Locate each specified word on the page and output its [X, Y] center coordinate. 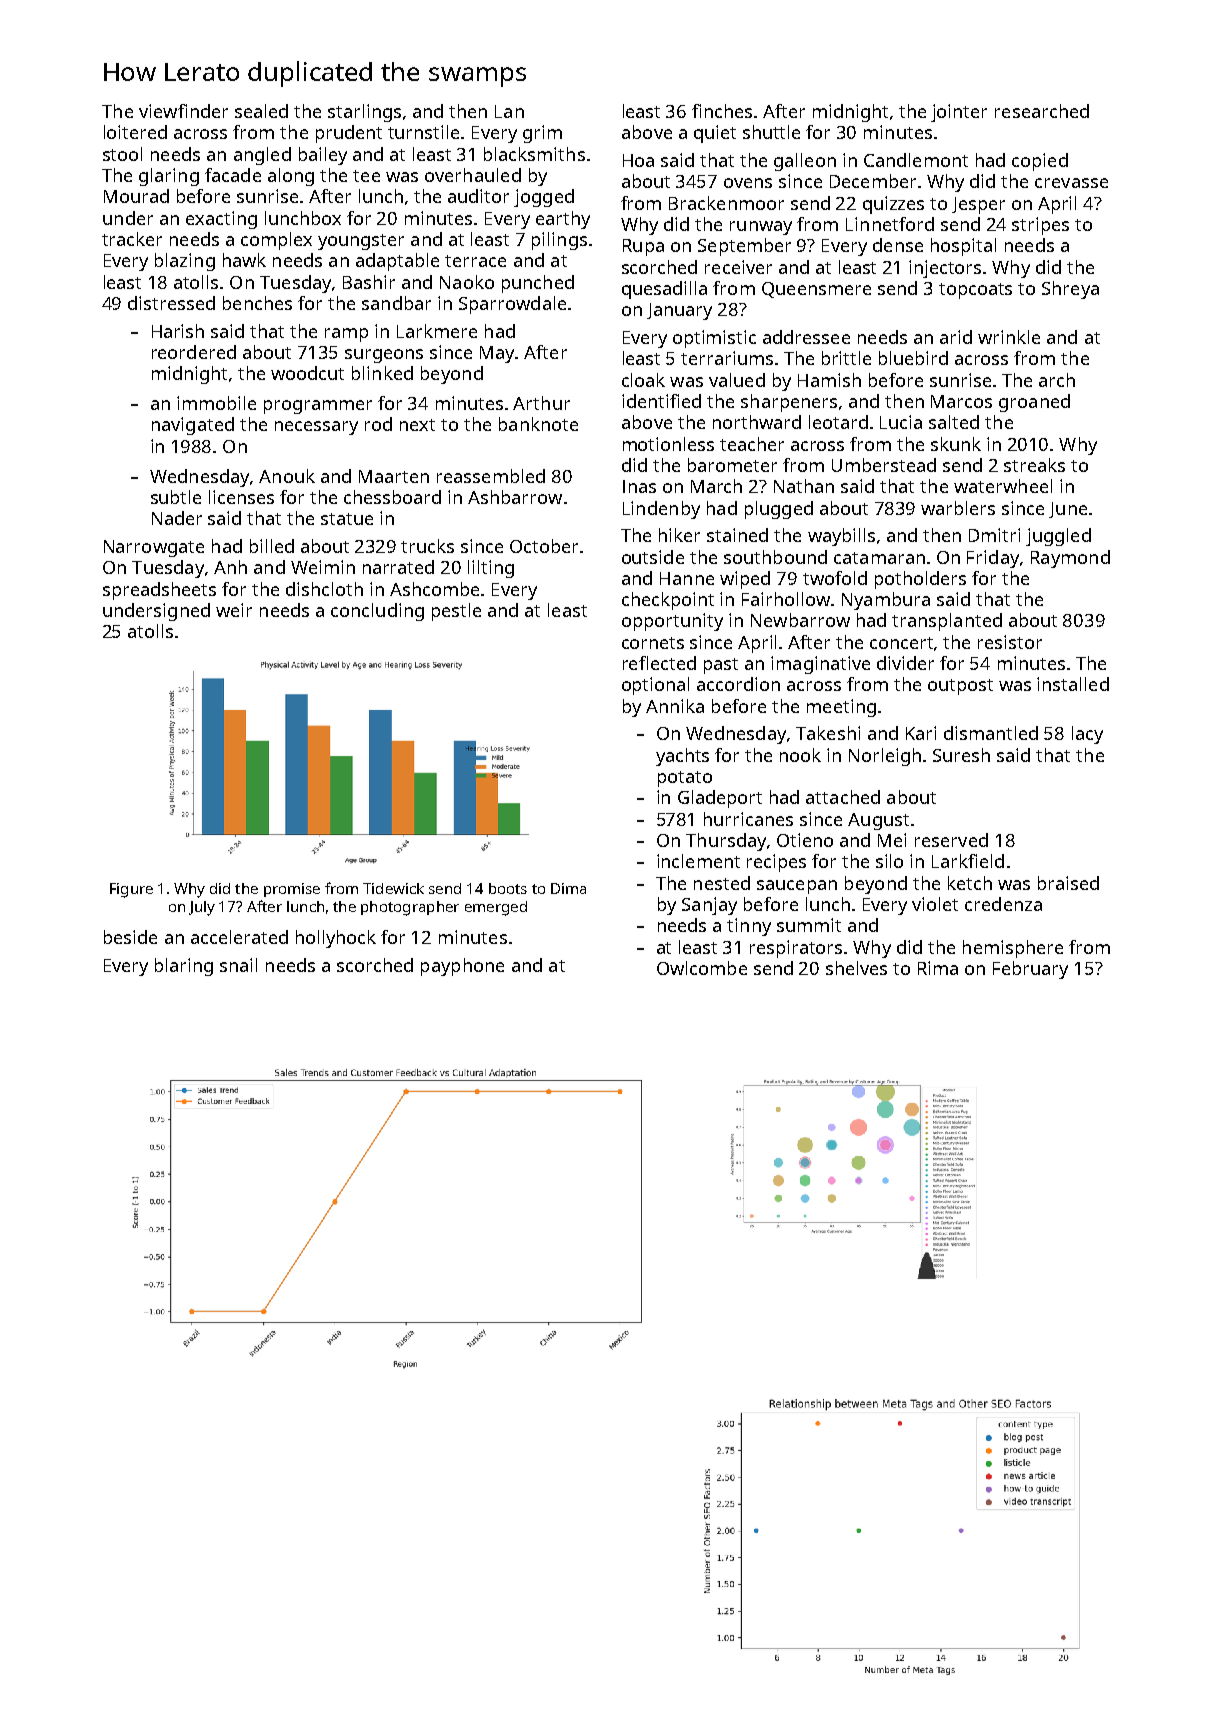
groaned [1034, 403]
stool [122, 154]
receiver [738, 267]
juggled [1058, 537]
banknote [538, 424]
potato [685, 779]
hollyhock [336, 939]
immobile [216, 403]
